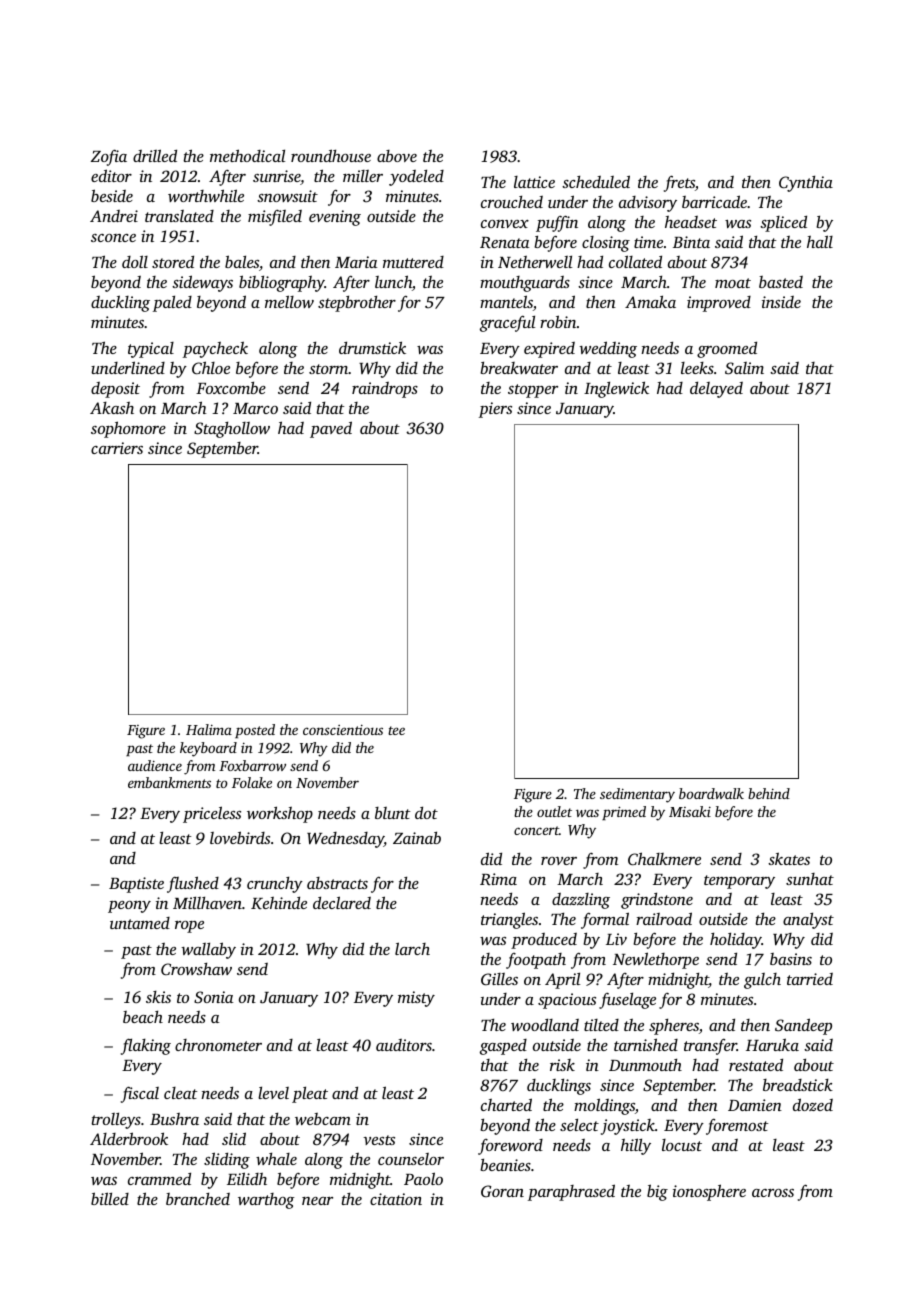 The image size is (924, 1314). Describe the element at coordinates (601, 1025) in the screenshot. I see `tilted` at that location.
